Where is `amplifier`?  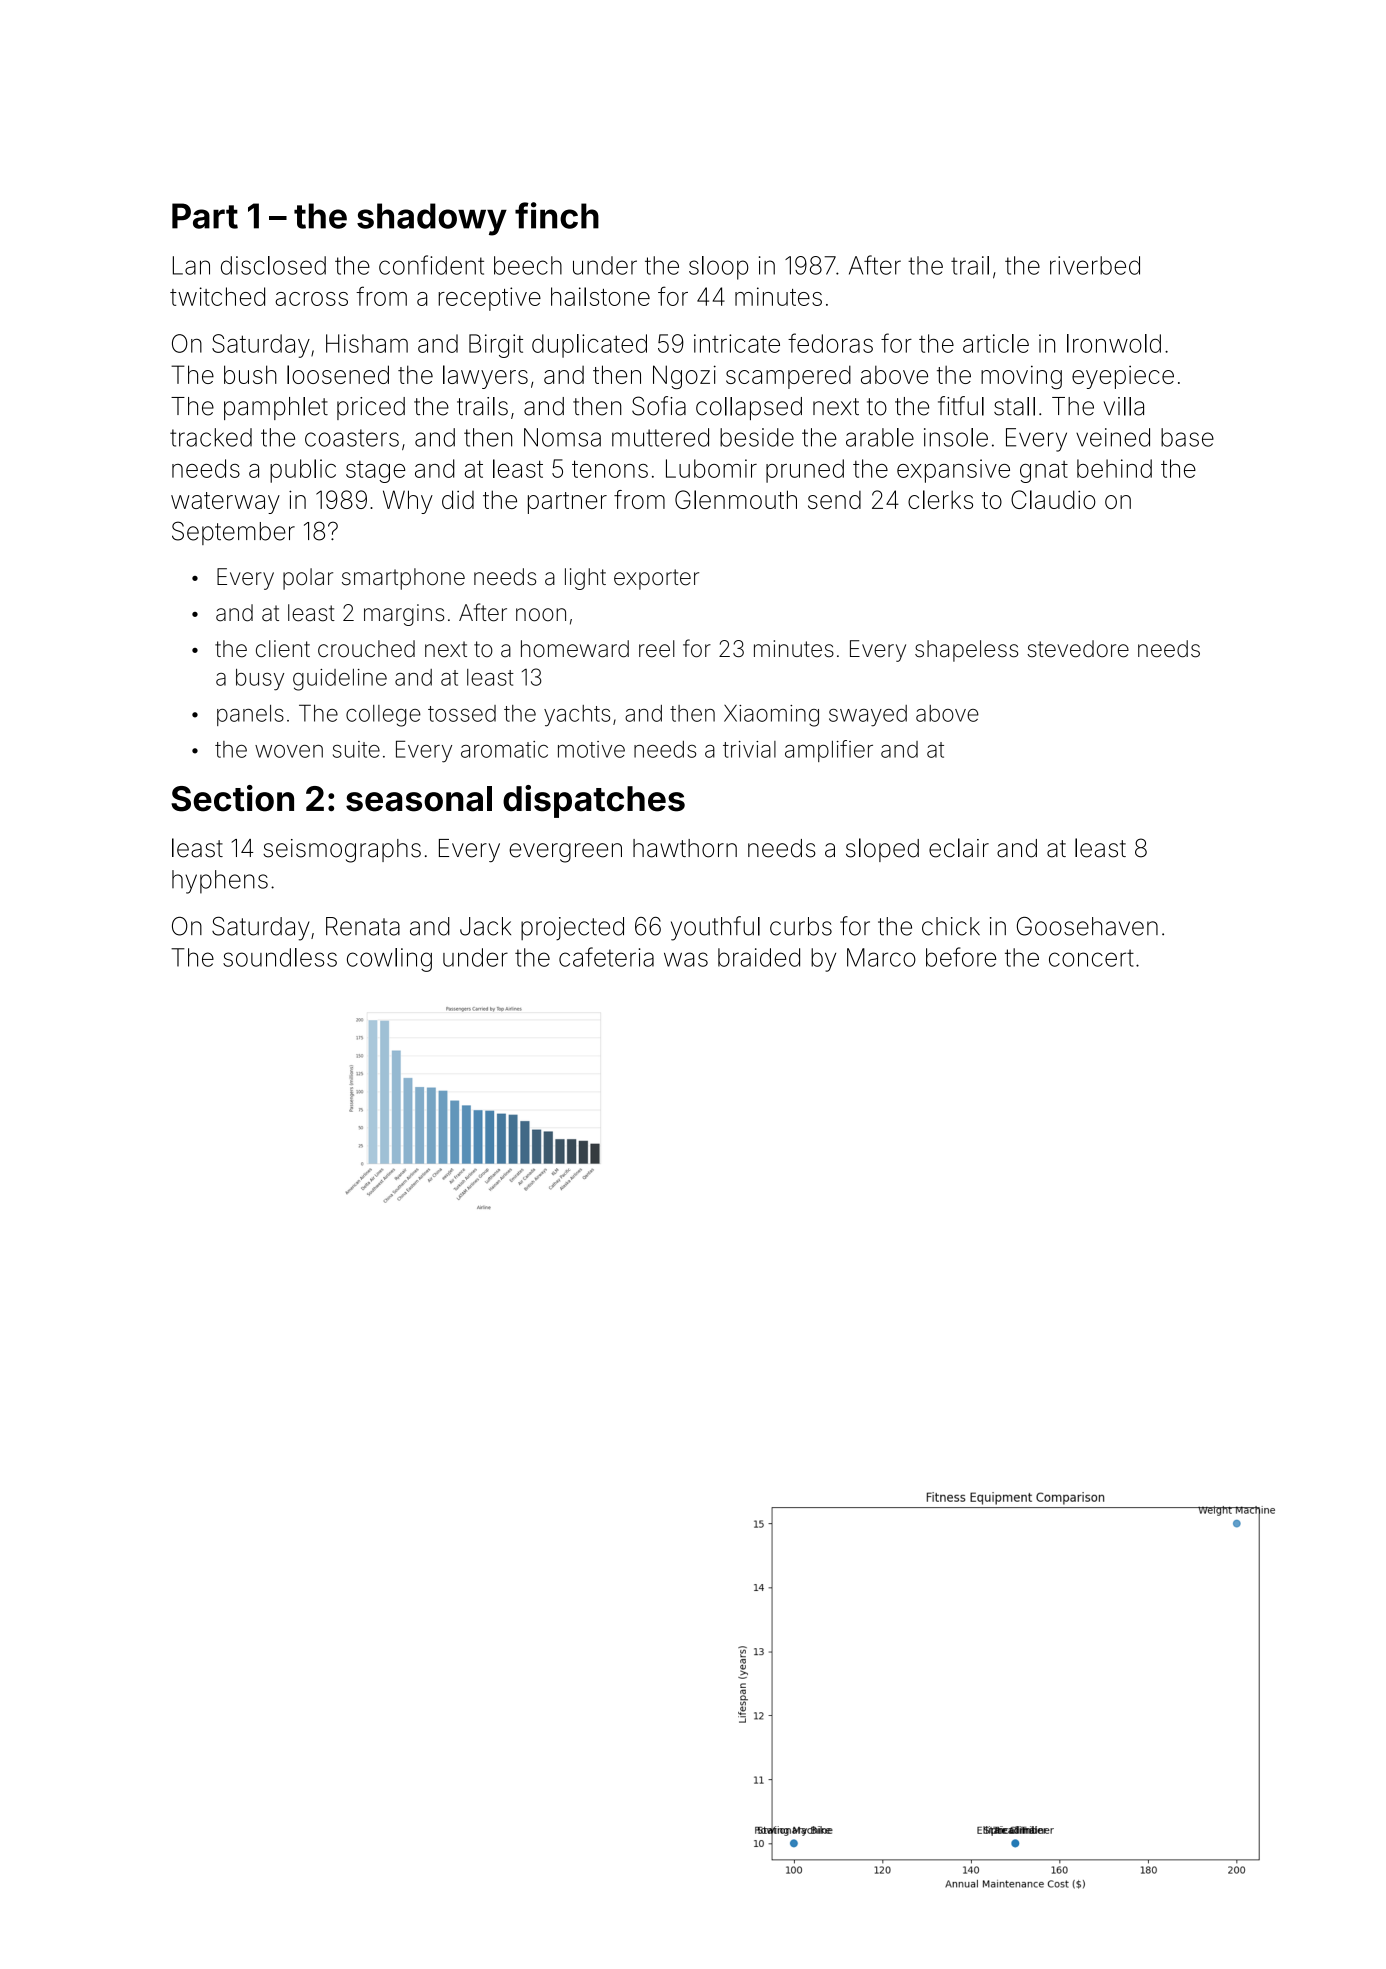
amplifier is located at coordinates (829, 751).
